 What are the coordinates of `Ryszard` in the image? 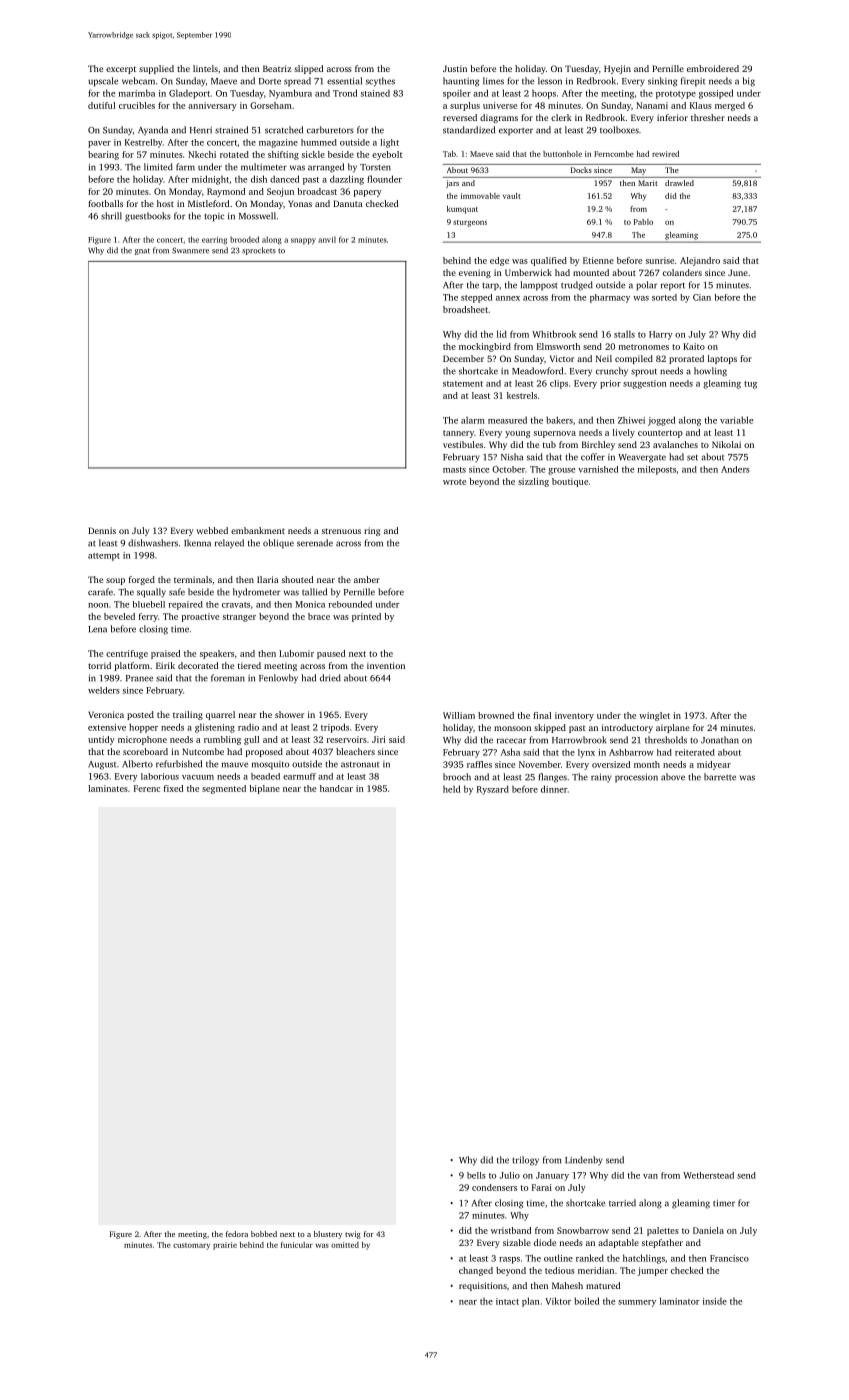 It's located at (493, 790).
